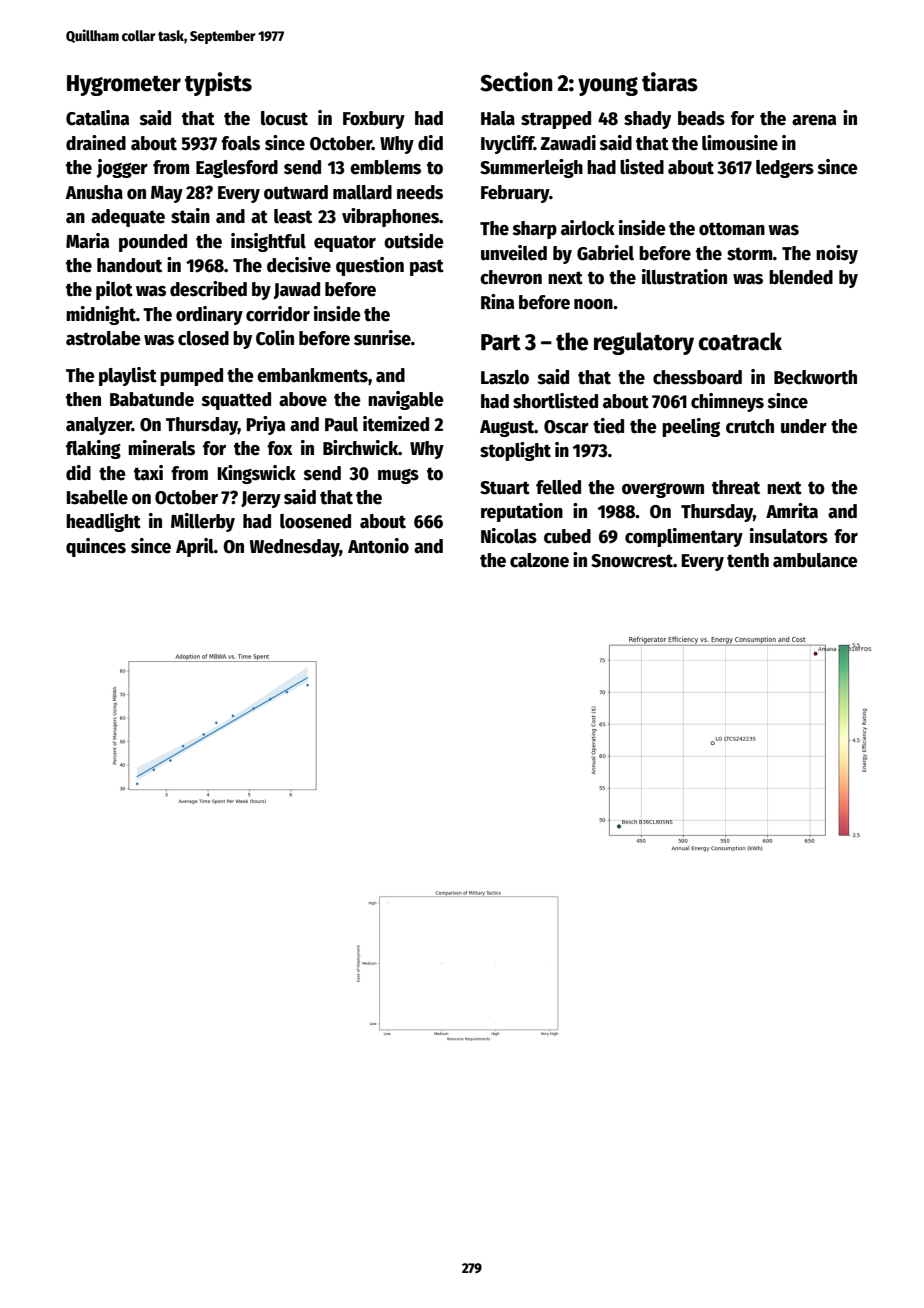  I want to click on Laszlo, so click(505, 377).
